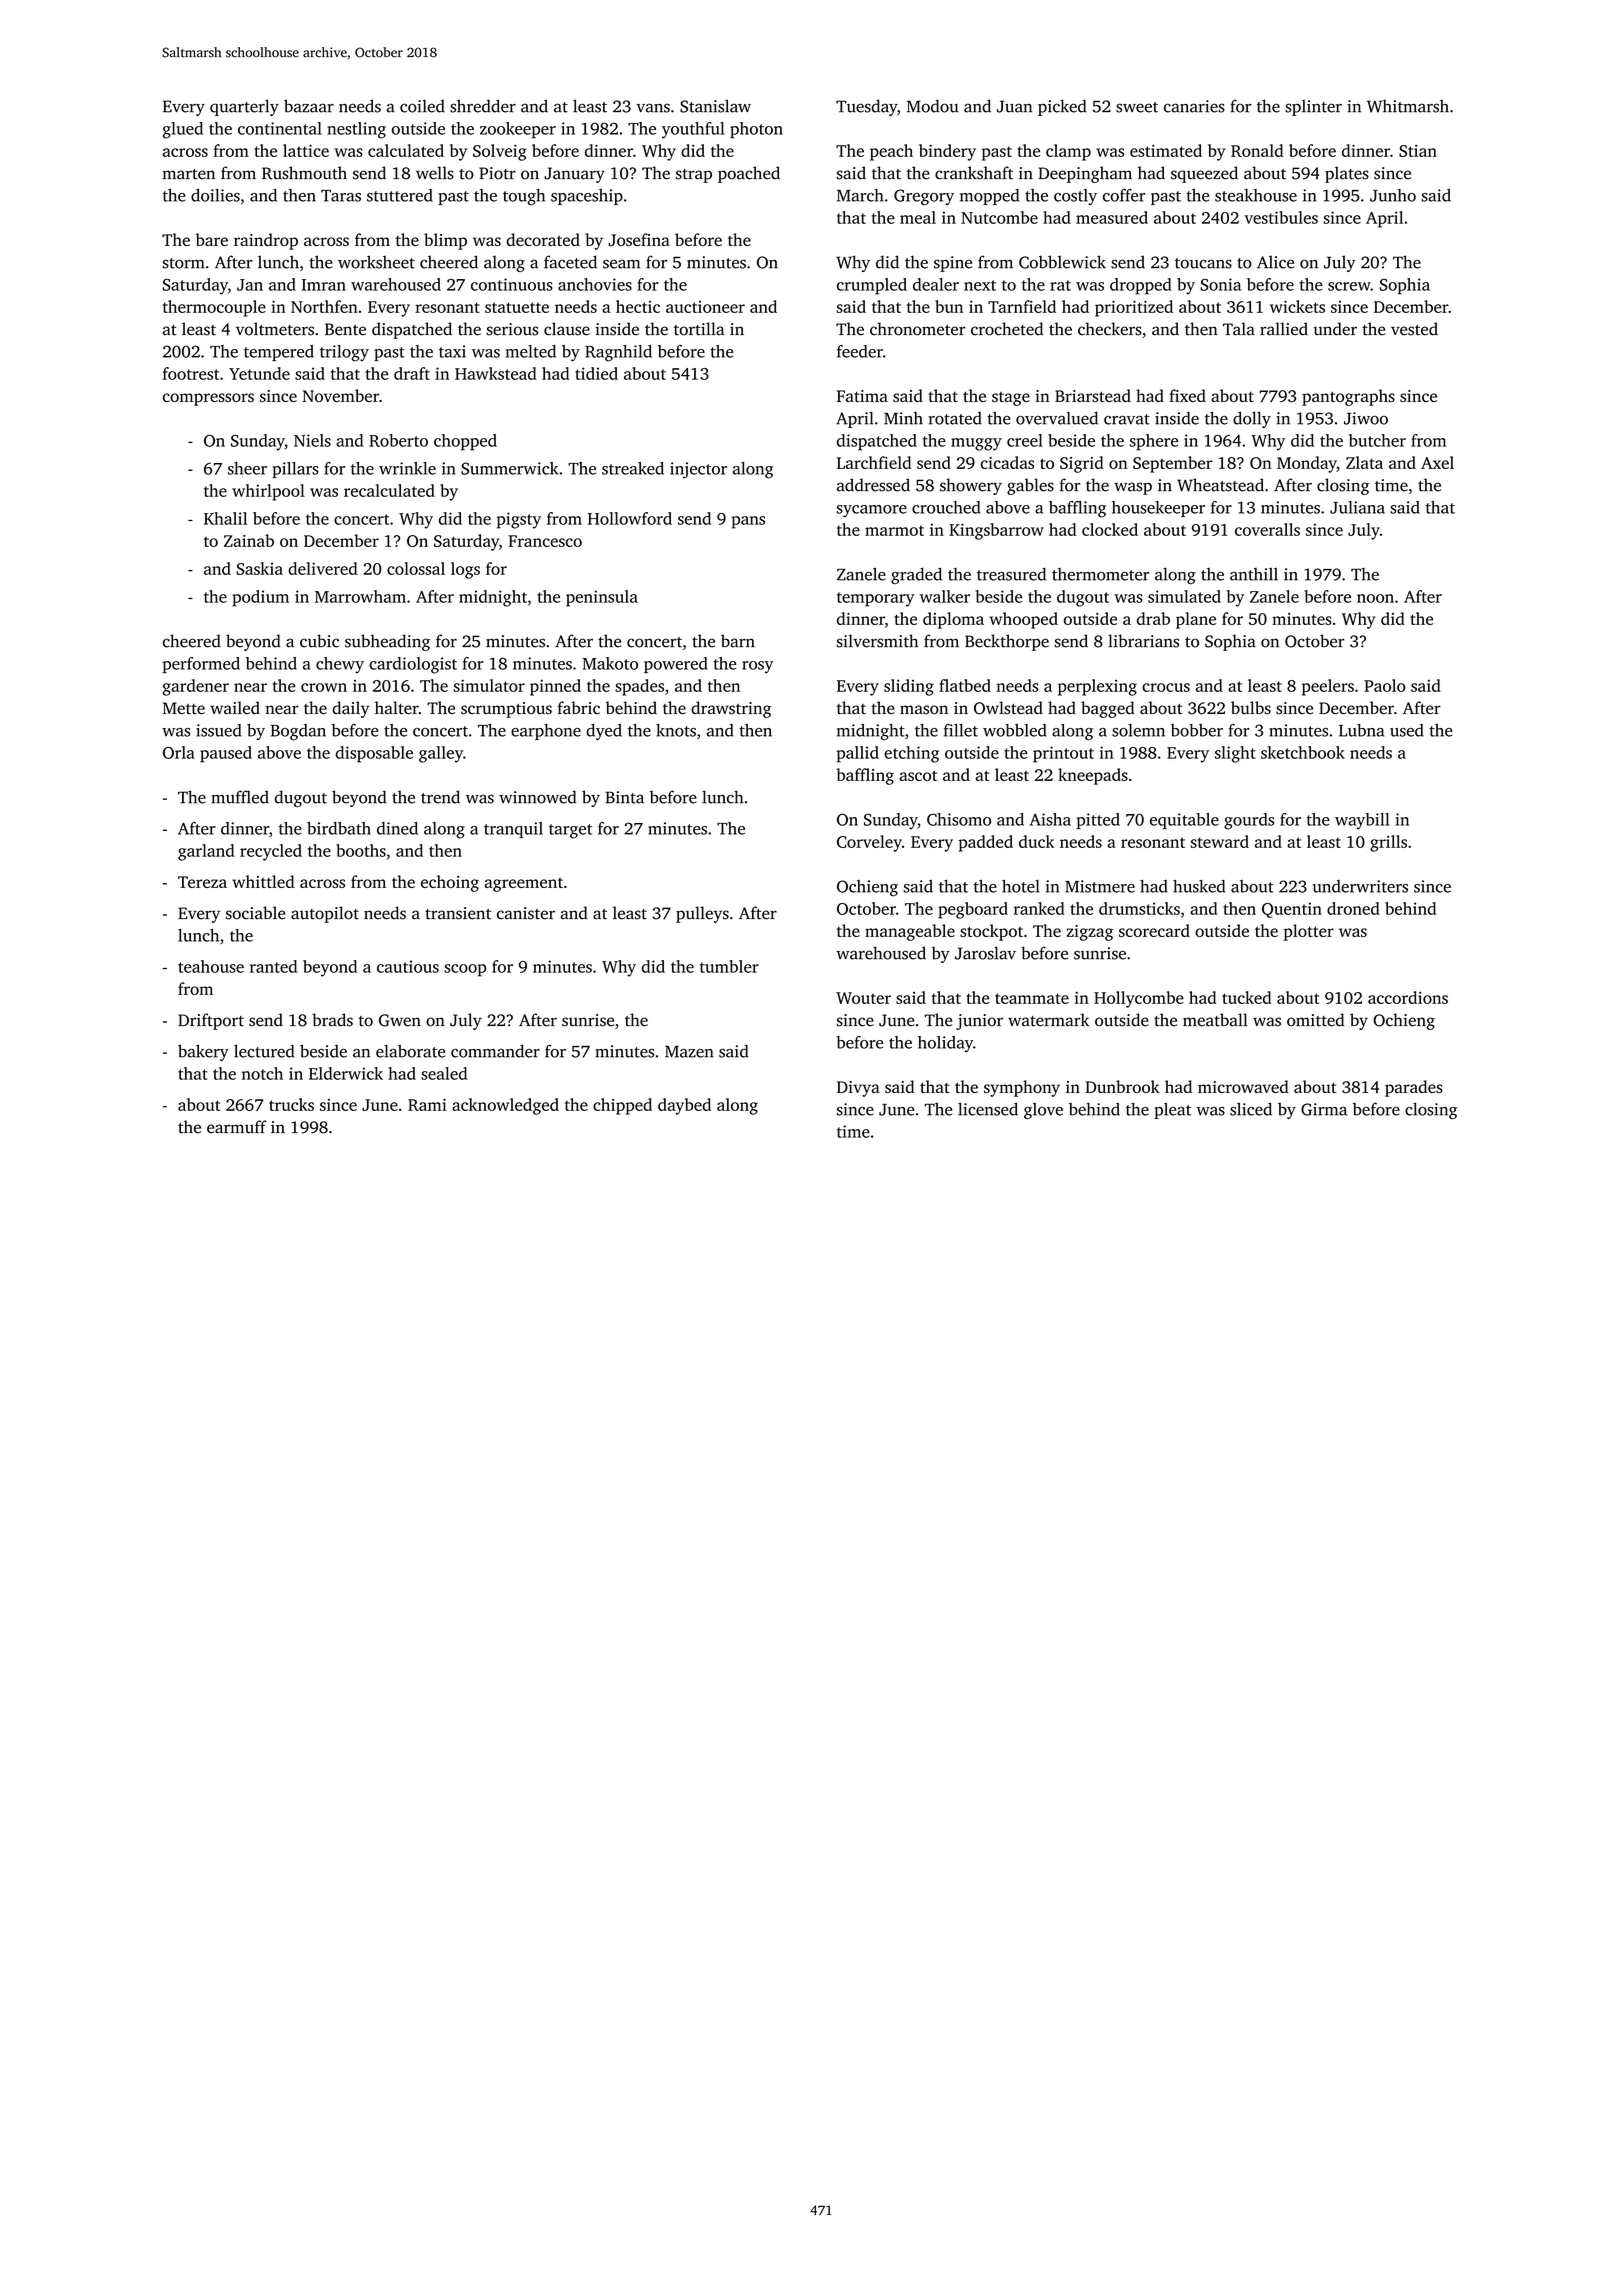 Image resolution: width=1620 pixels, height=2292 pixels. I want to click on peninsula, so click(602, 598).
